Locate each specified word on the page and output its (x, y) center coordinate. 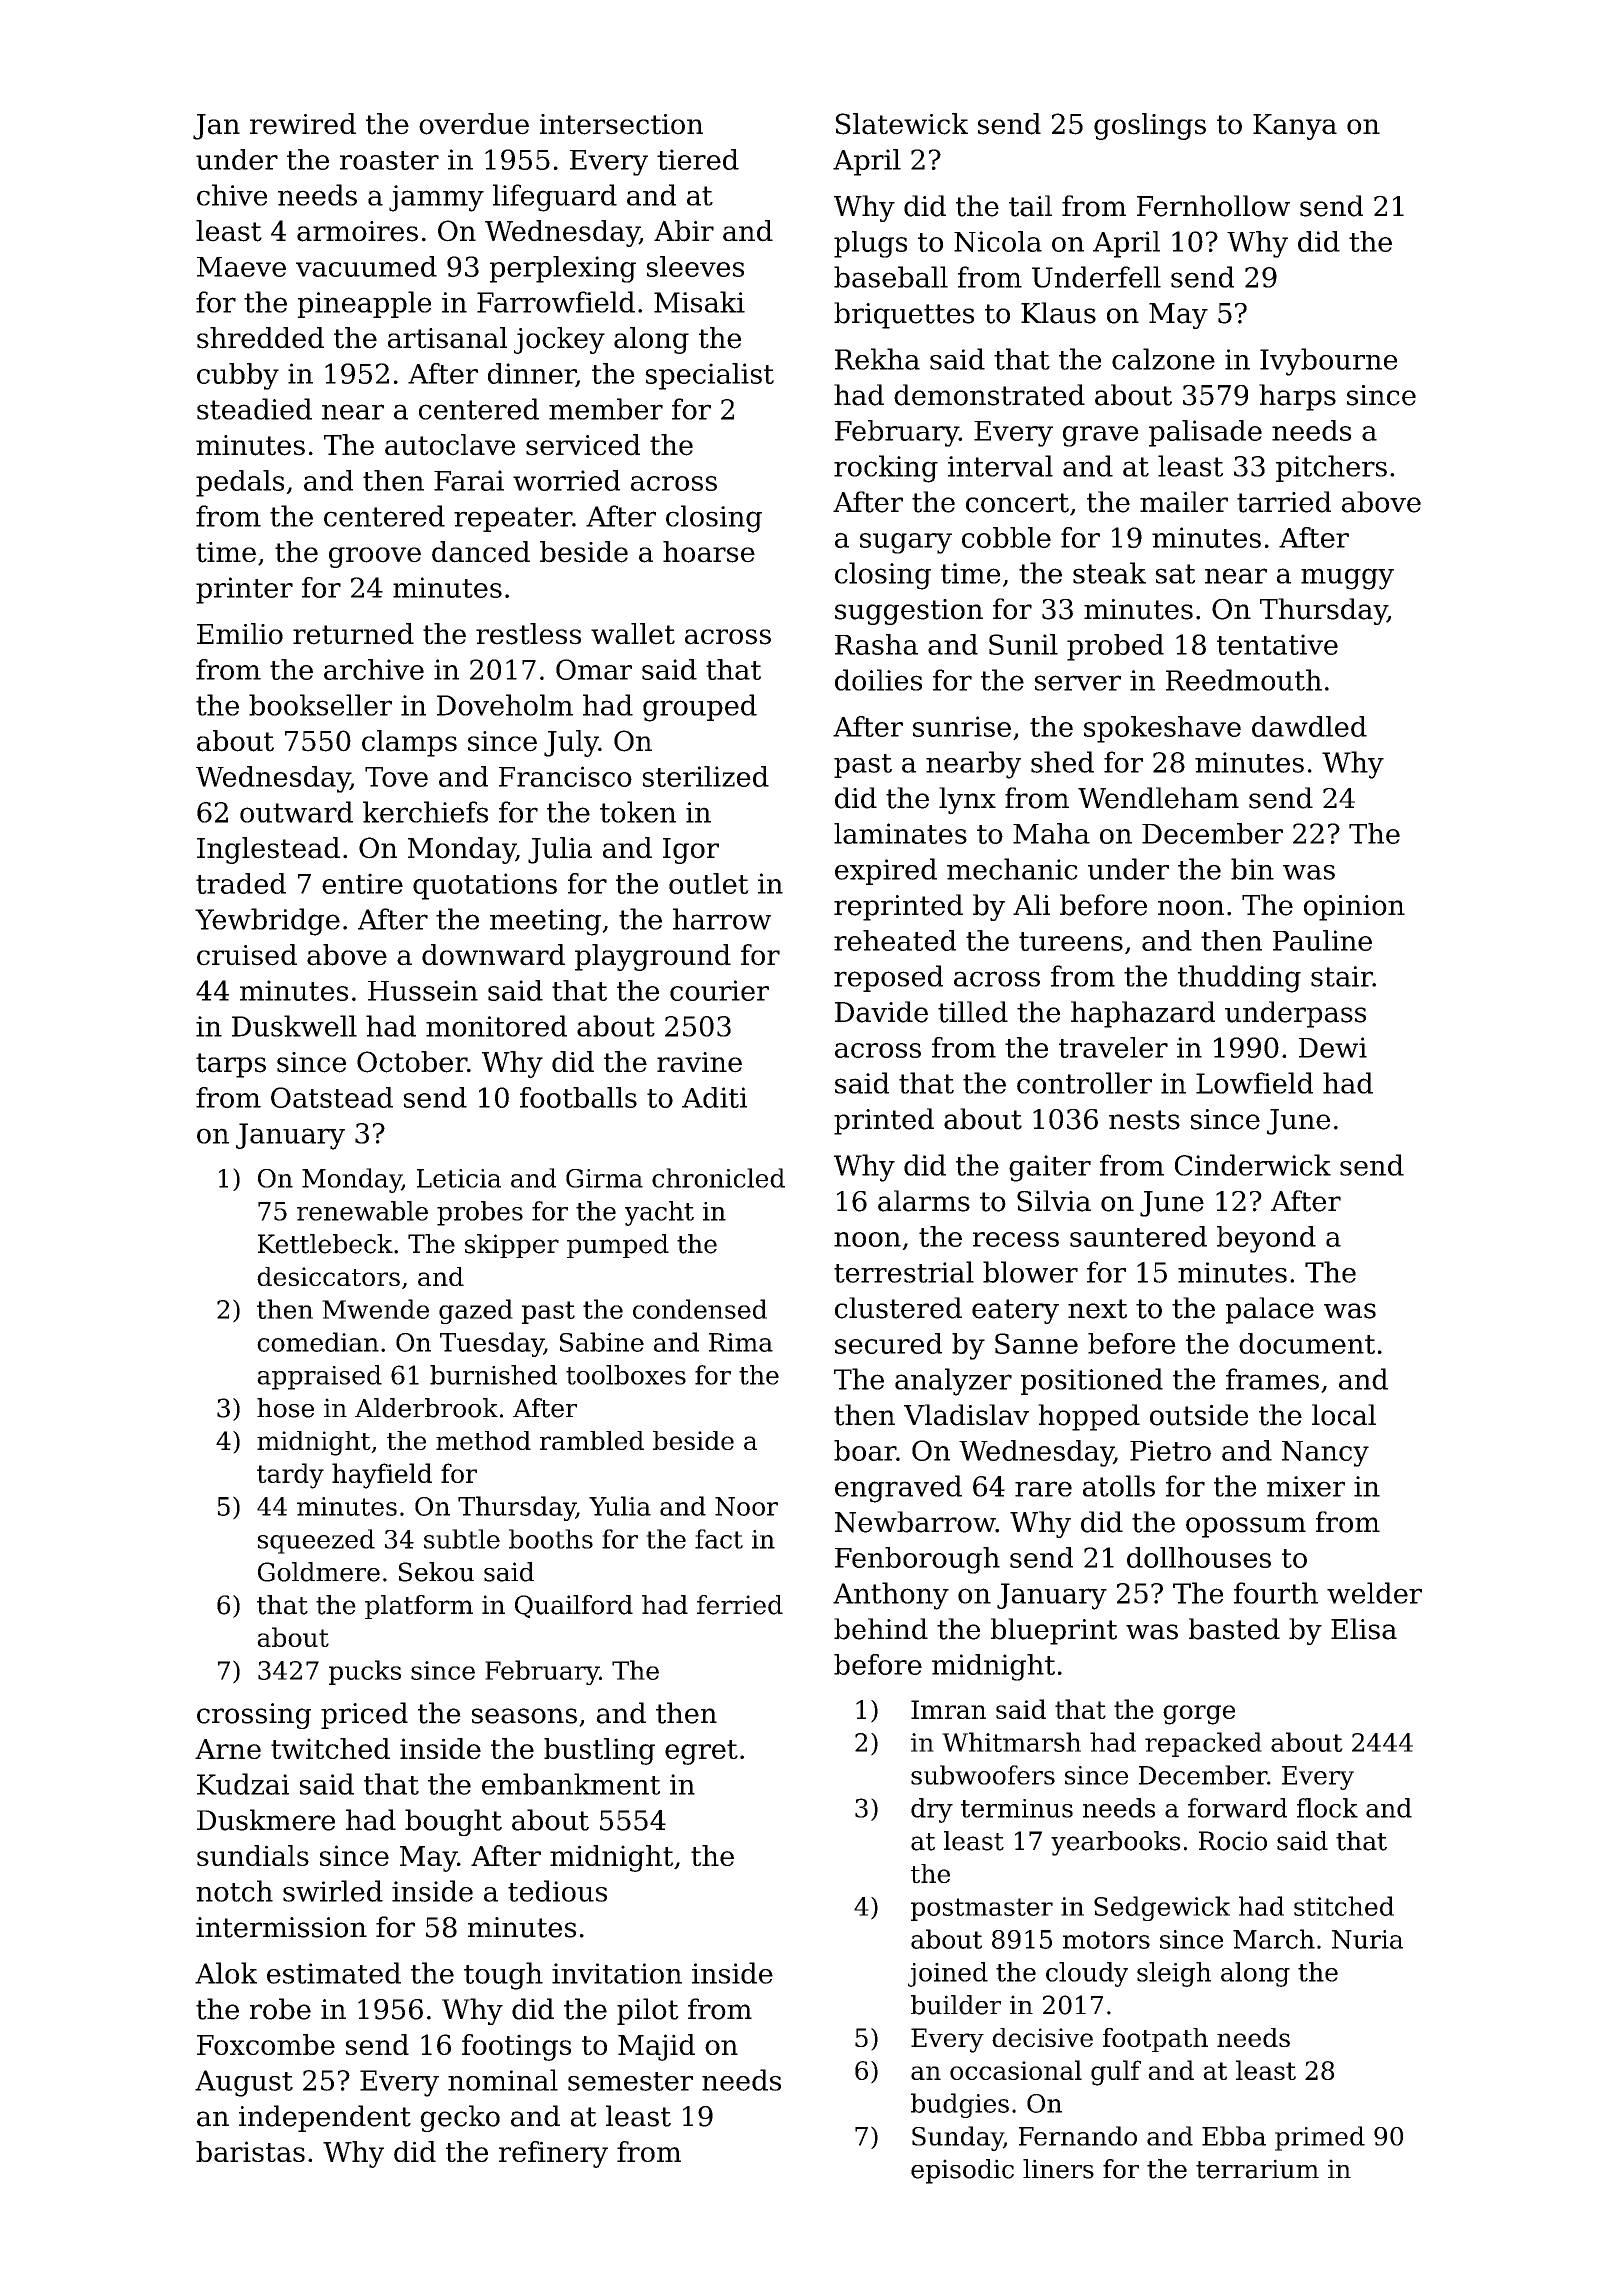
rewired (303, 124)
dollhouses (1199, 1557)
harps (1297, 397)
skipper (512, 1246)
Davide (881, 1012)
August (244, 2083)
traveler (1113, 1047)
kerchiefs (425, 812)
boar (865, 1450)
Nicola (998, 241)
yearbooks (1115, 1843)
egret (701, 1752)
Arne (228, 1749)
